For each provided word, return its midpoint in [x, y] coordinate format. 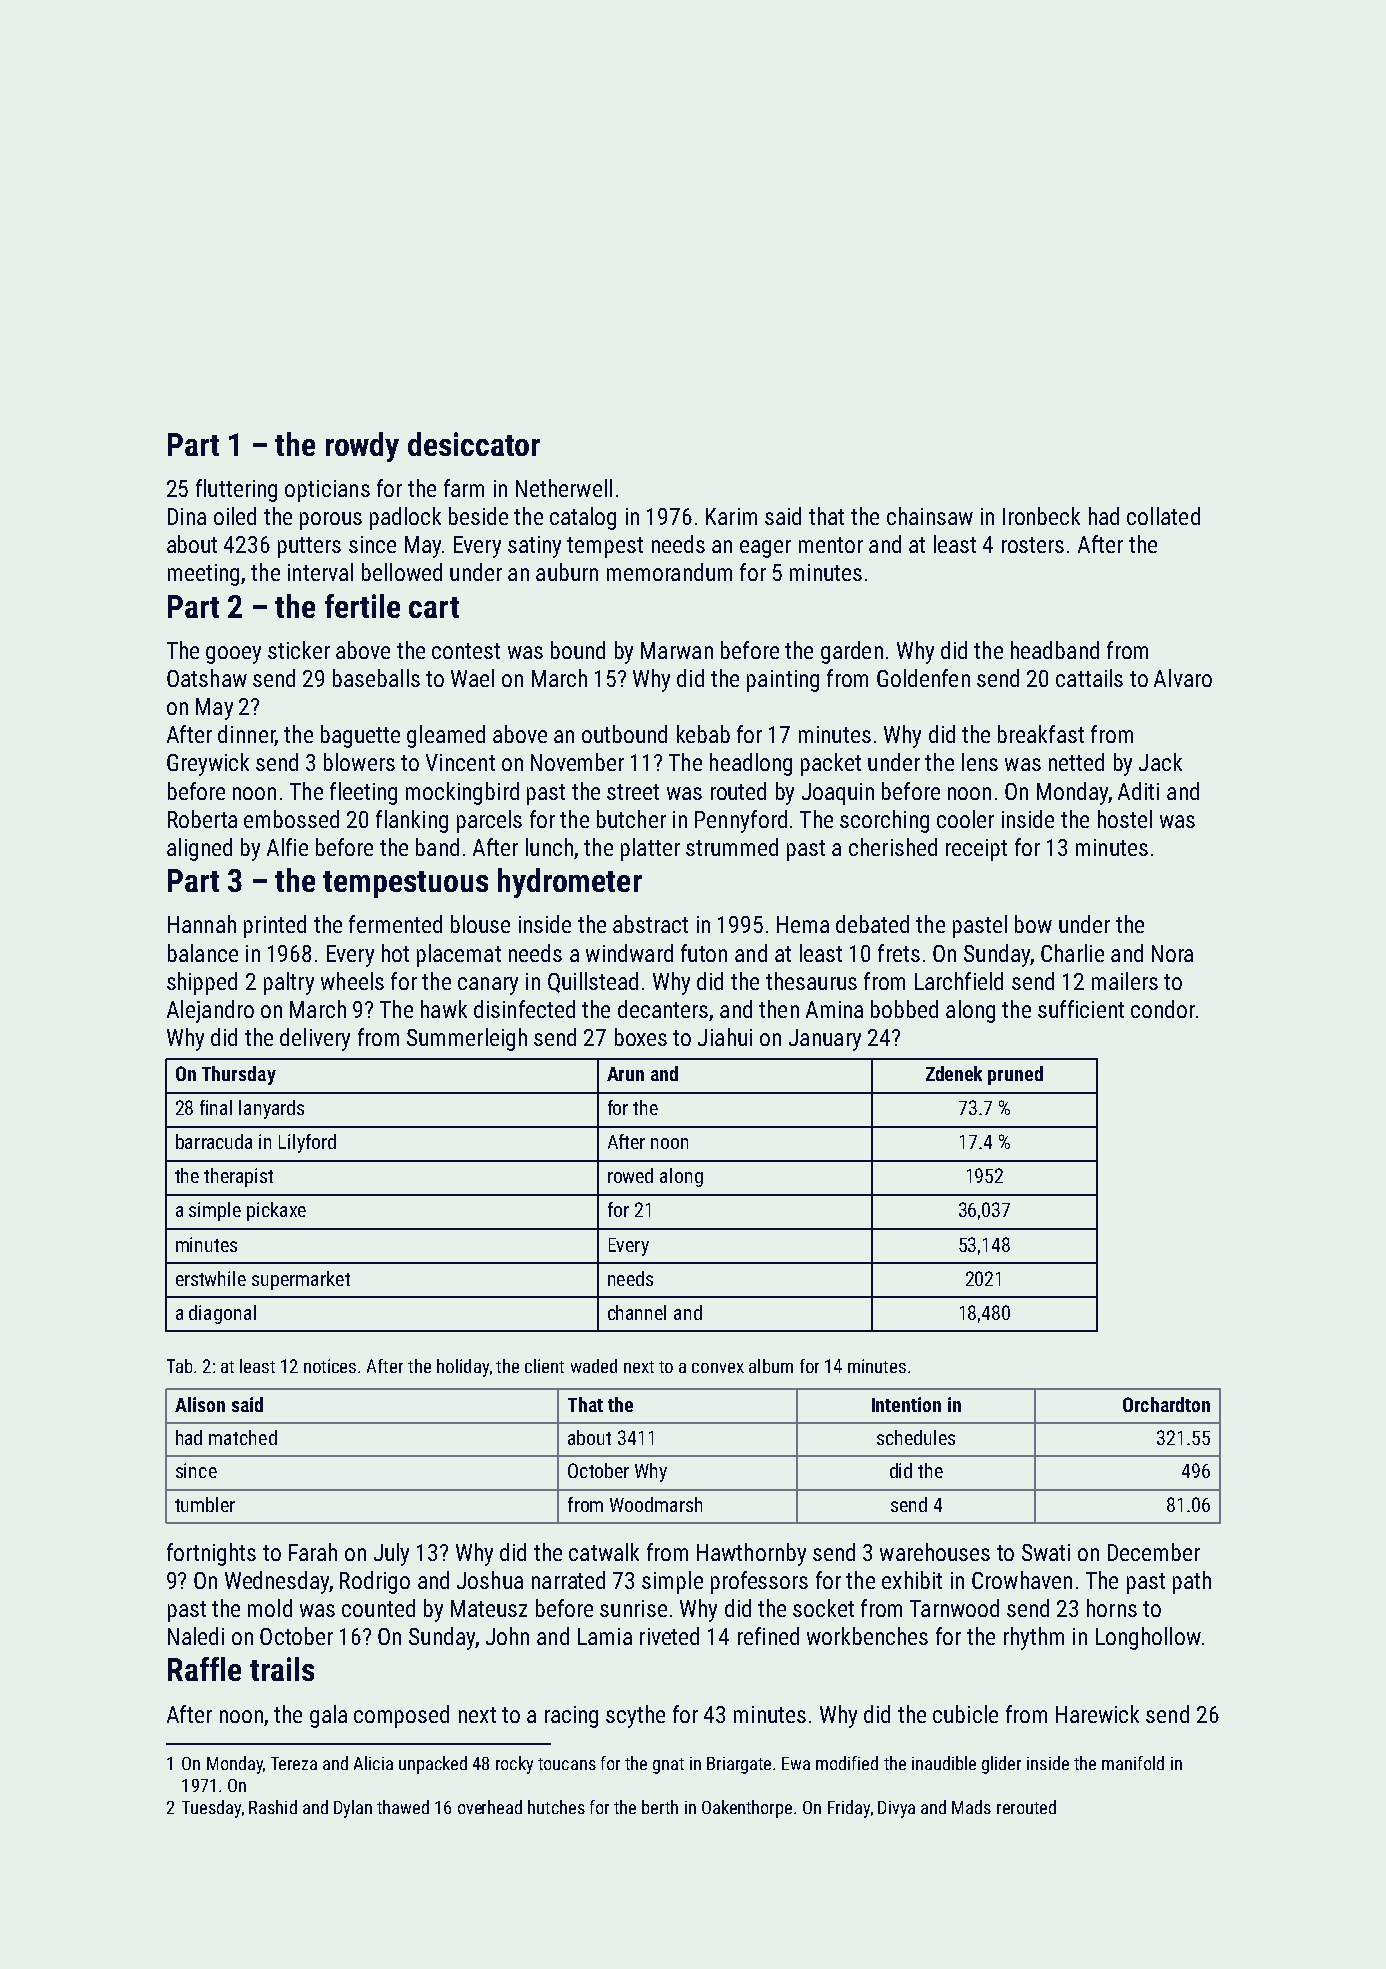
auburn [567, 572]
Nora [1172, 953]
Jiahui [725, 1037]
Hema [803, 924]
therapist [238, 1177]
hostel [1125, 819]
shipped [202, 983]
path [1192, 1582]
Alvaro [1183, 678]
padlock [405, 518]
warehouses [935, 1552]
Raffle [204, 1669]
